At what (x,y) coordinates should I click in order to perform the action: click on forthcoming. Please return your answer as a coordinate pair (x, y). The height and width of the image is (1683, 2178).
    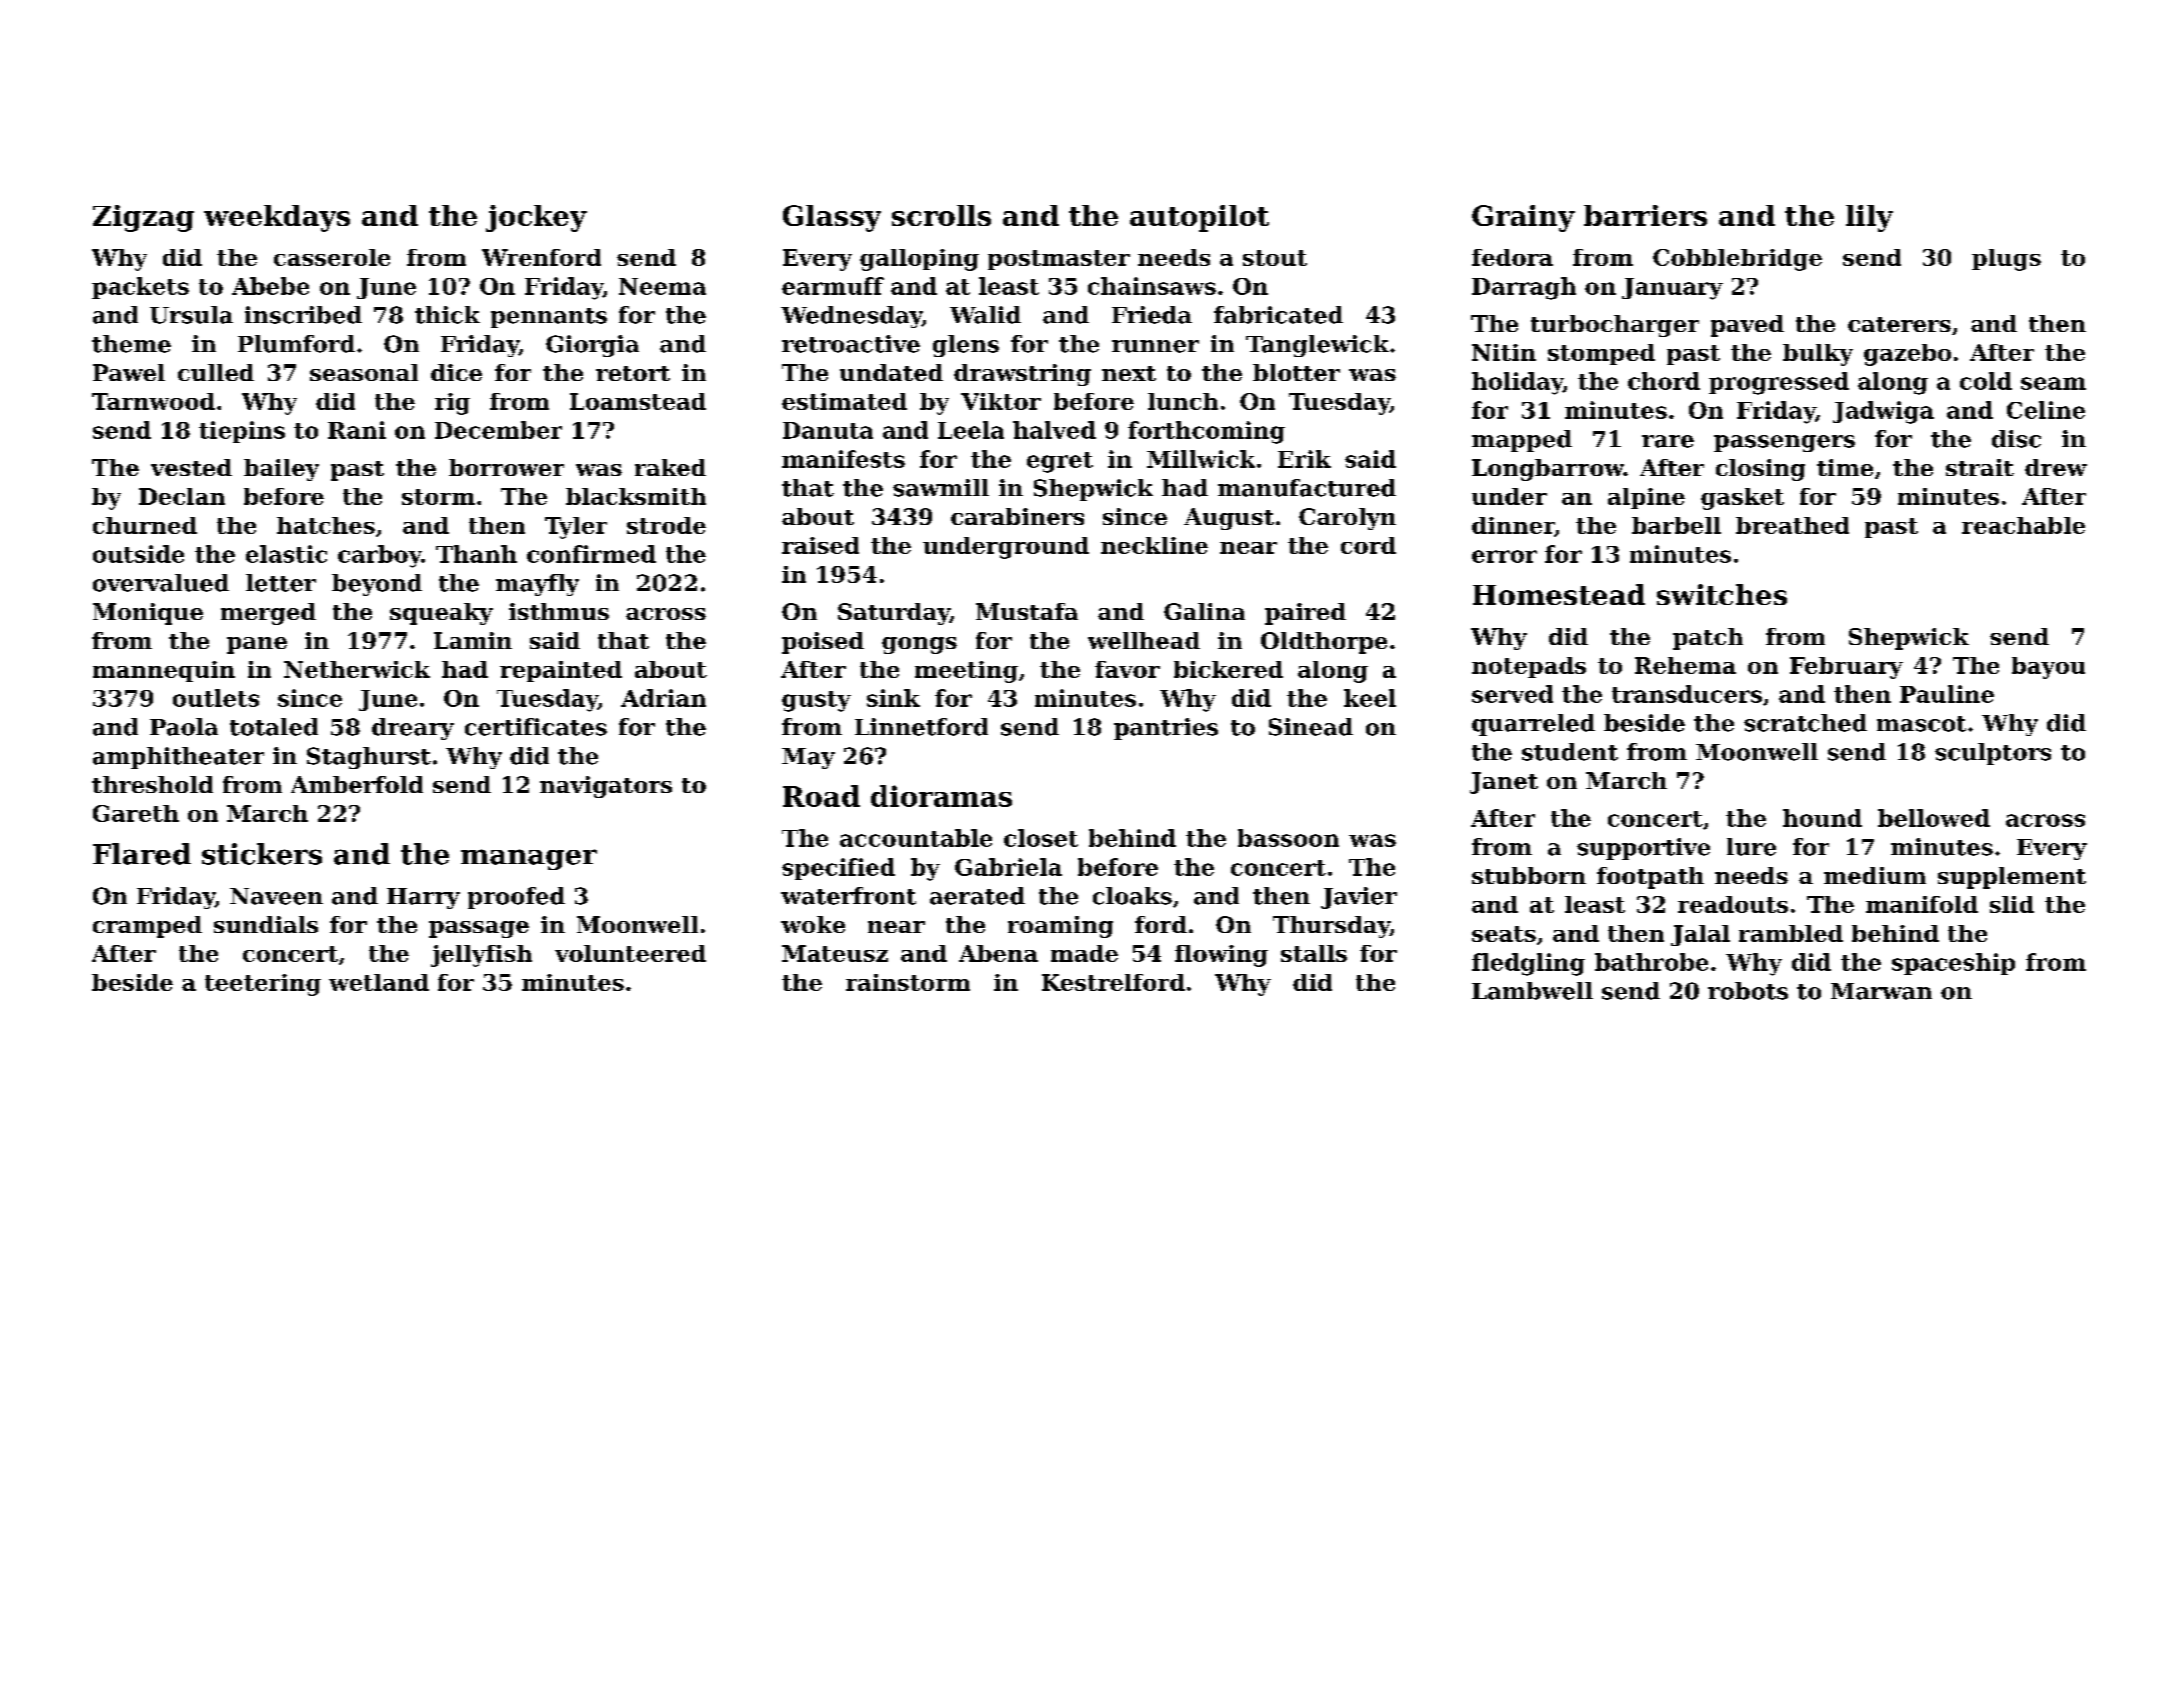
    Looking at the image, I should click on (1206, 432).
